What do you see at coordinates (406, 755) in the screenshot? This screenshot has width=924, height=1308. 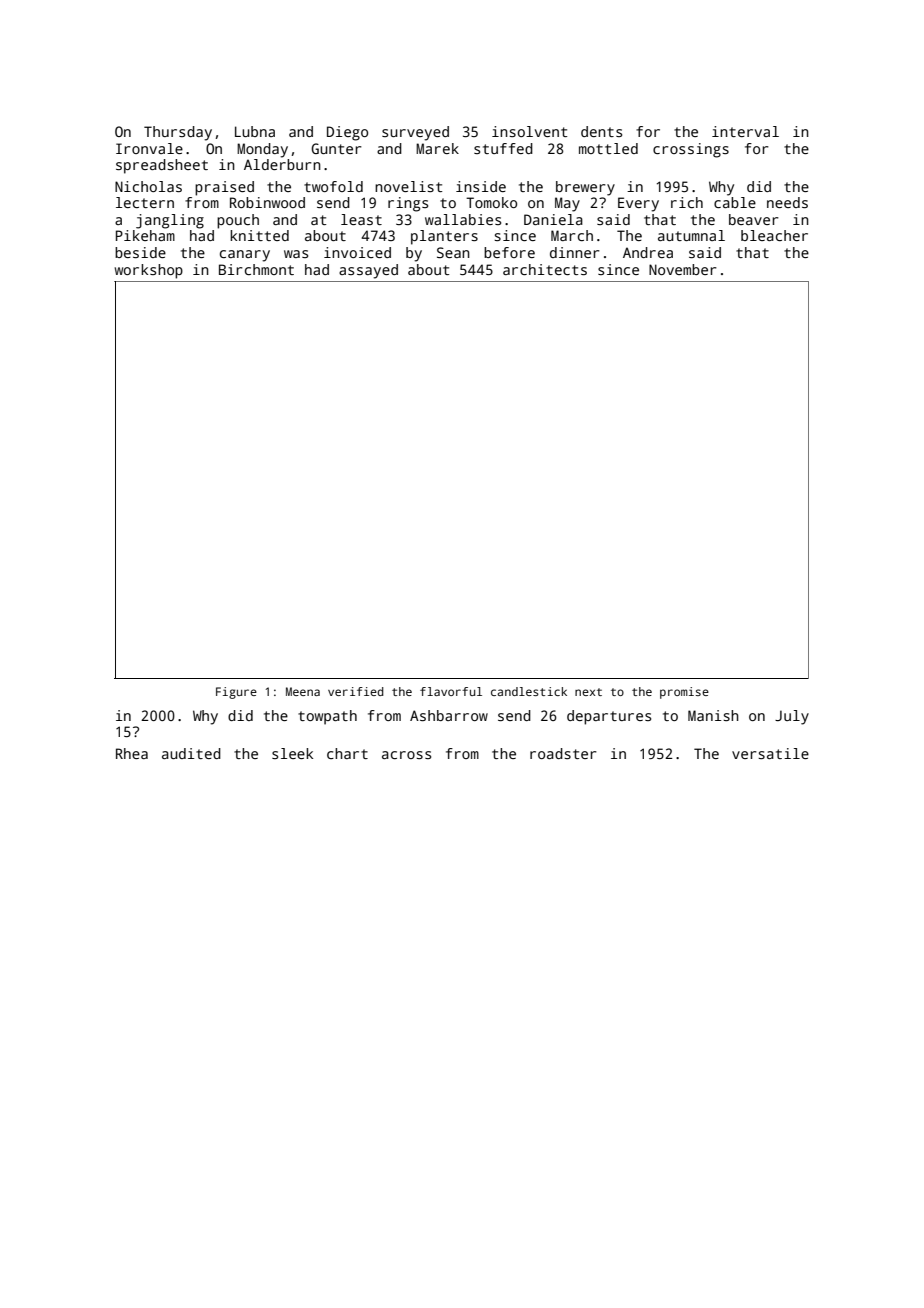 I see `across` at bounding box center [406, 755].
